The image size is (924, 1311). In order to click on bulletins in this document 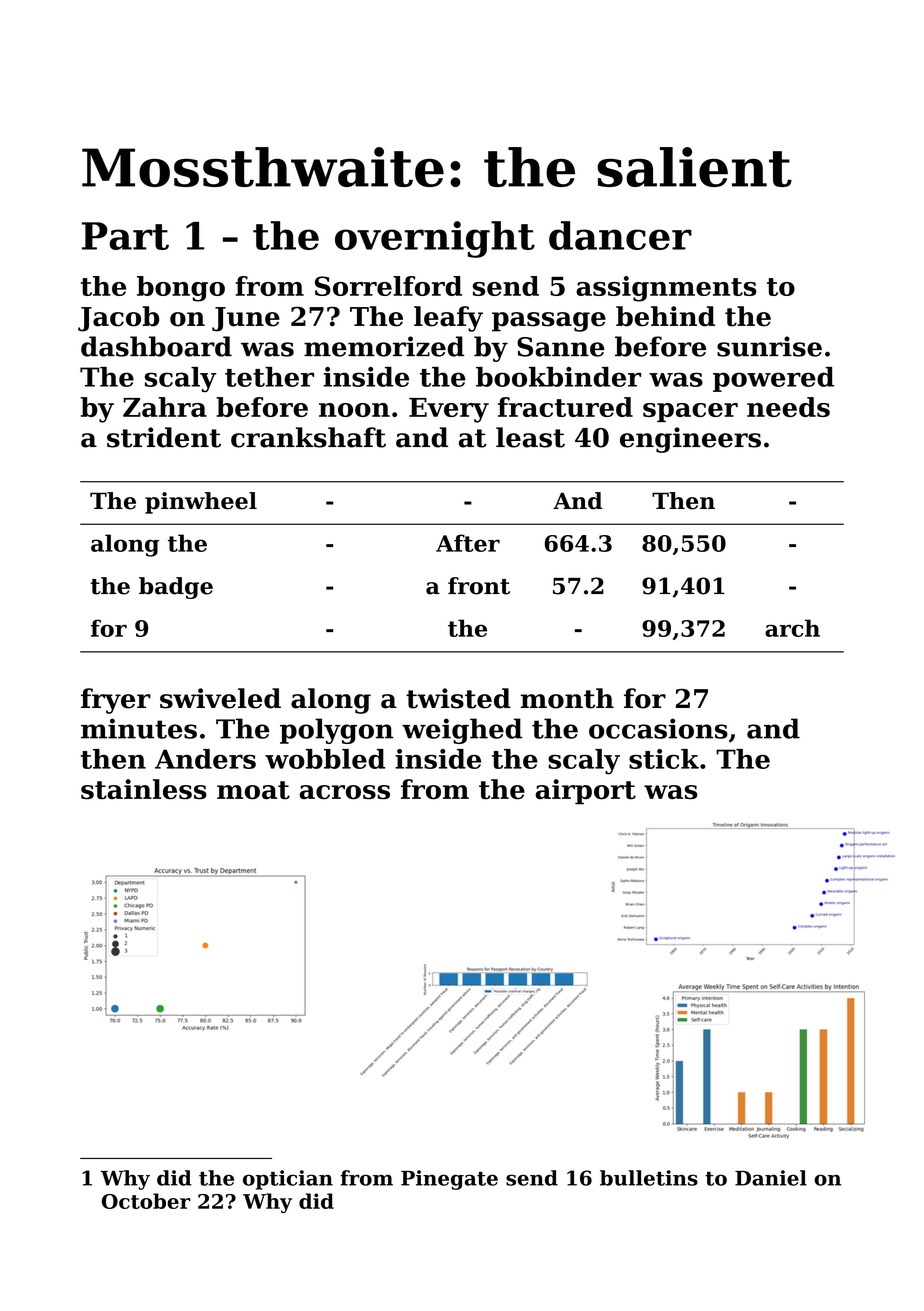, I will do `click(649, 1178)`.
